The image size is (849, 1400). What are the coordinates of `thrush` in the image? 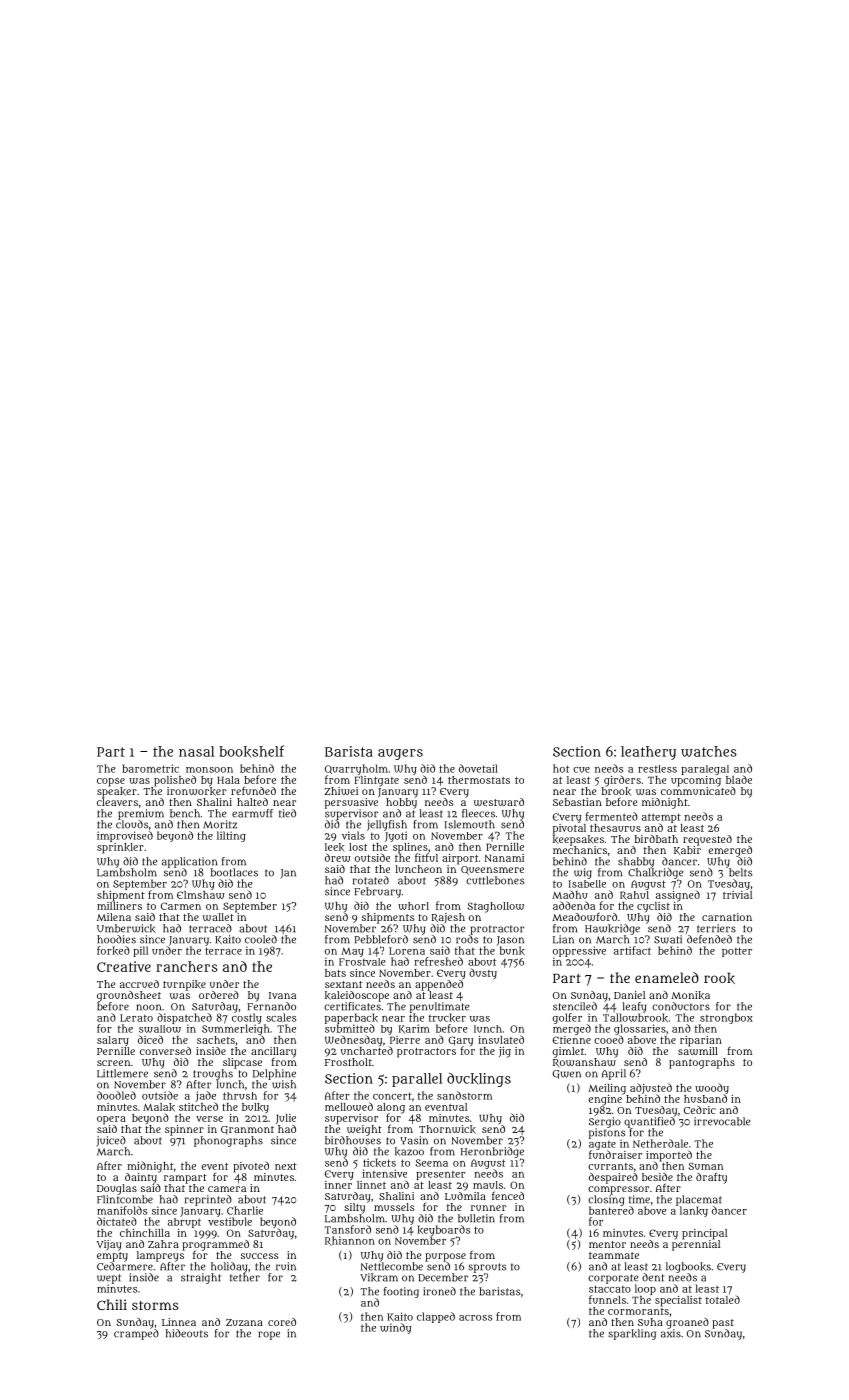 It's located at (240, 1096).
